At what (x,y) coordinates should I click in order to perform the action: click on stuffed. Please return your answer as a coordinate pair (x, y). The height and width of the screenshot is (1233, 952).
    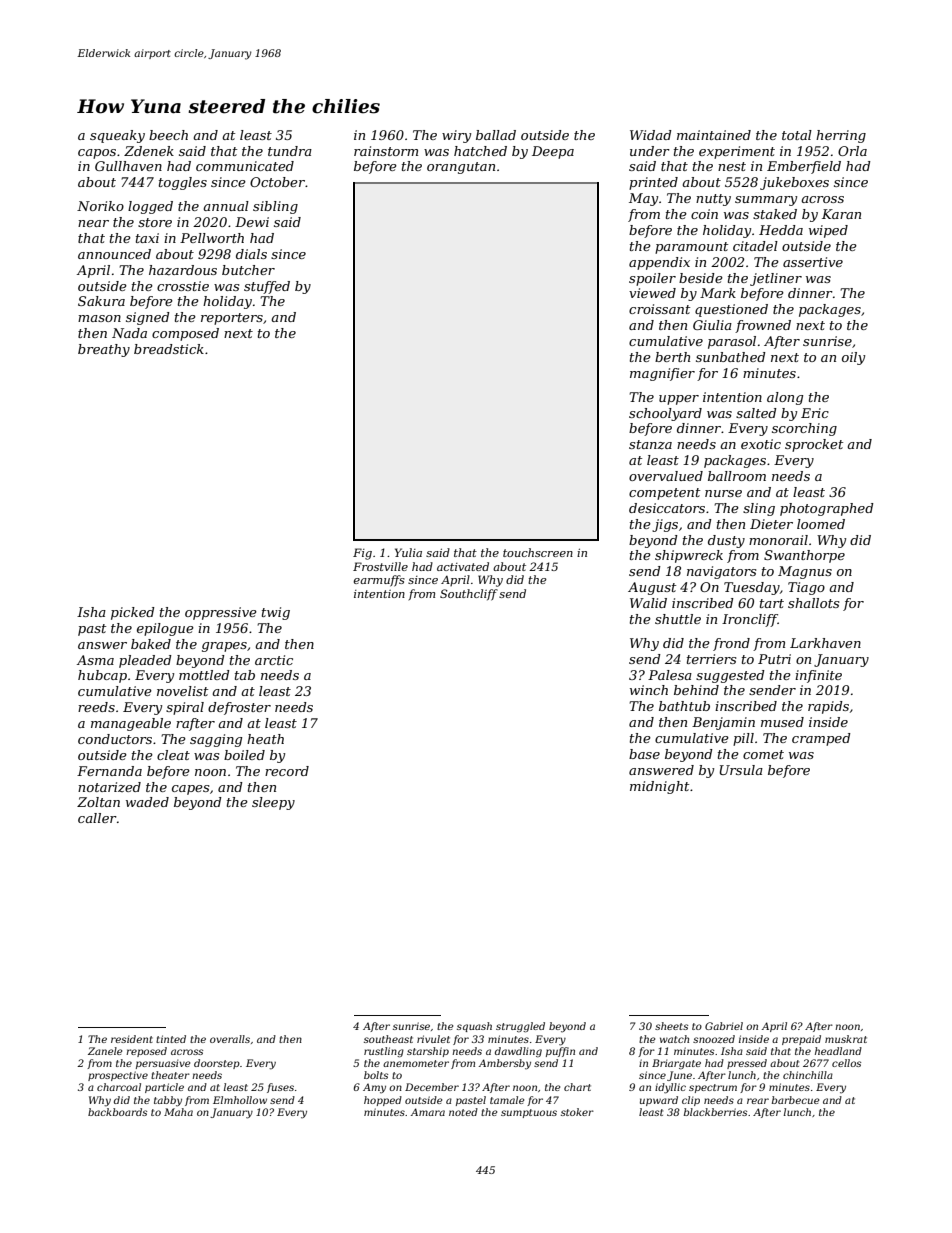
    Looking at the image, I should click on (267, 287).
